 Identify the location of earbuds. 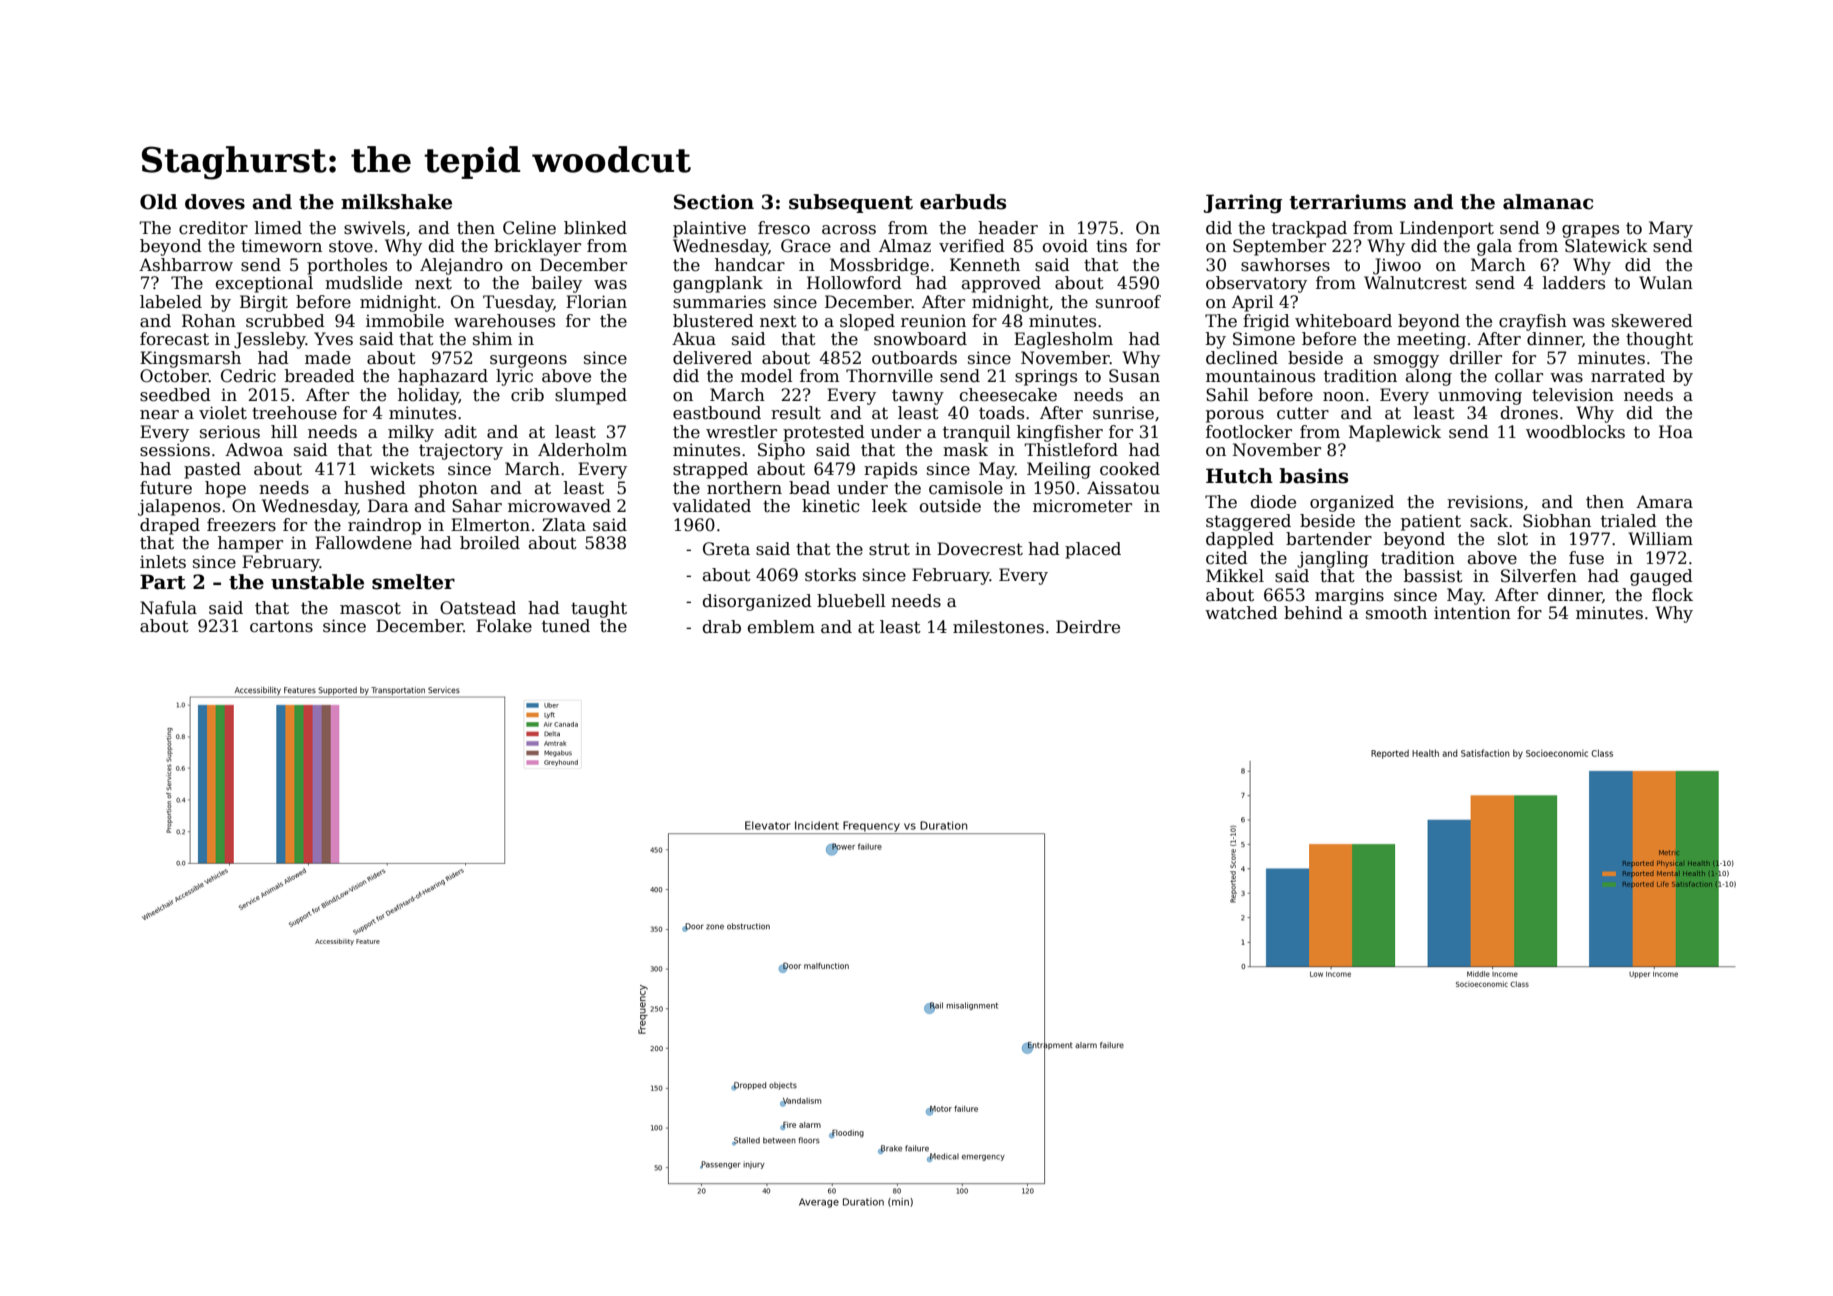
(963, 202).
